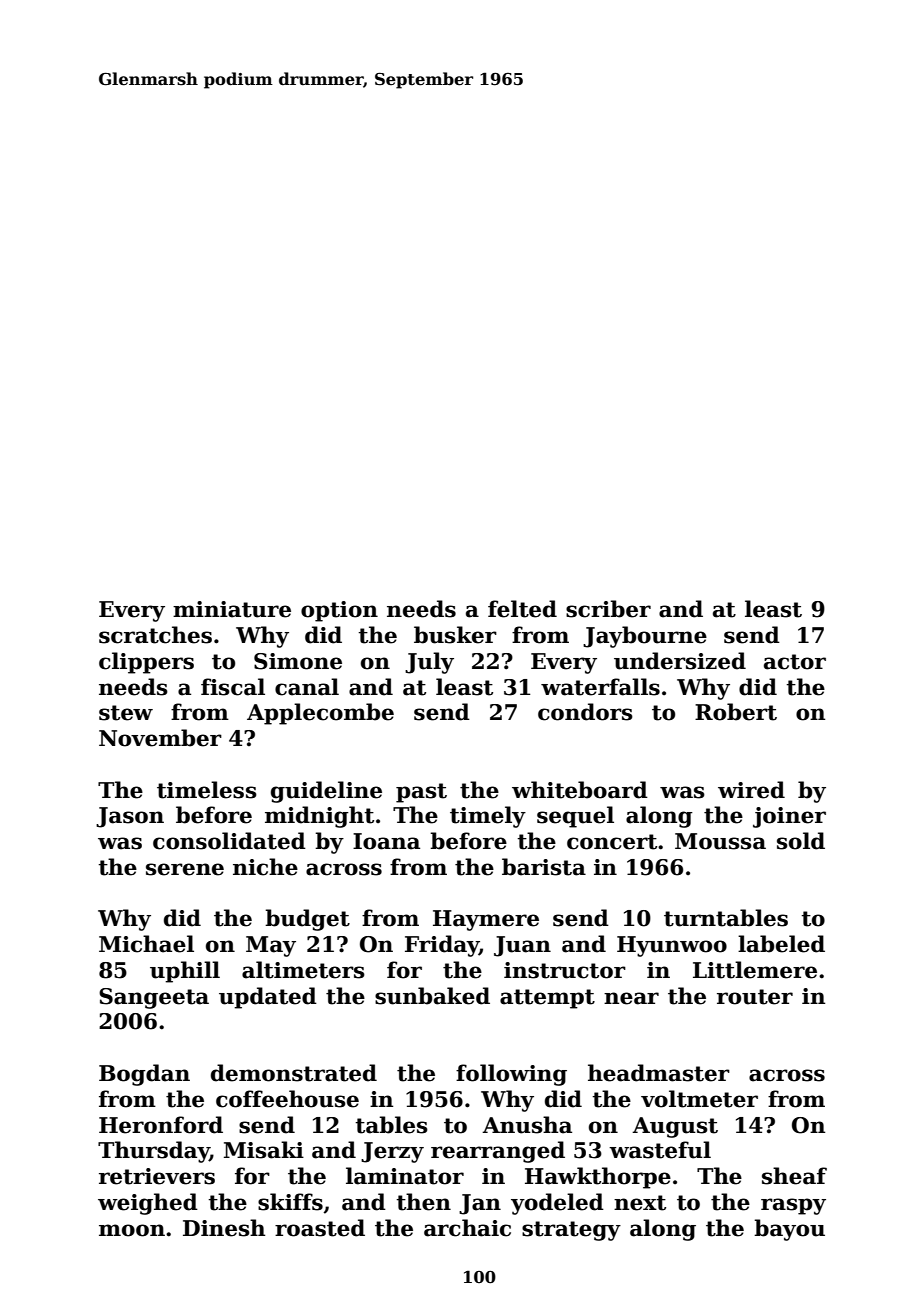  I want to click on roasted, so click(320, 1228).
